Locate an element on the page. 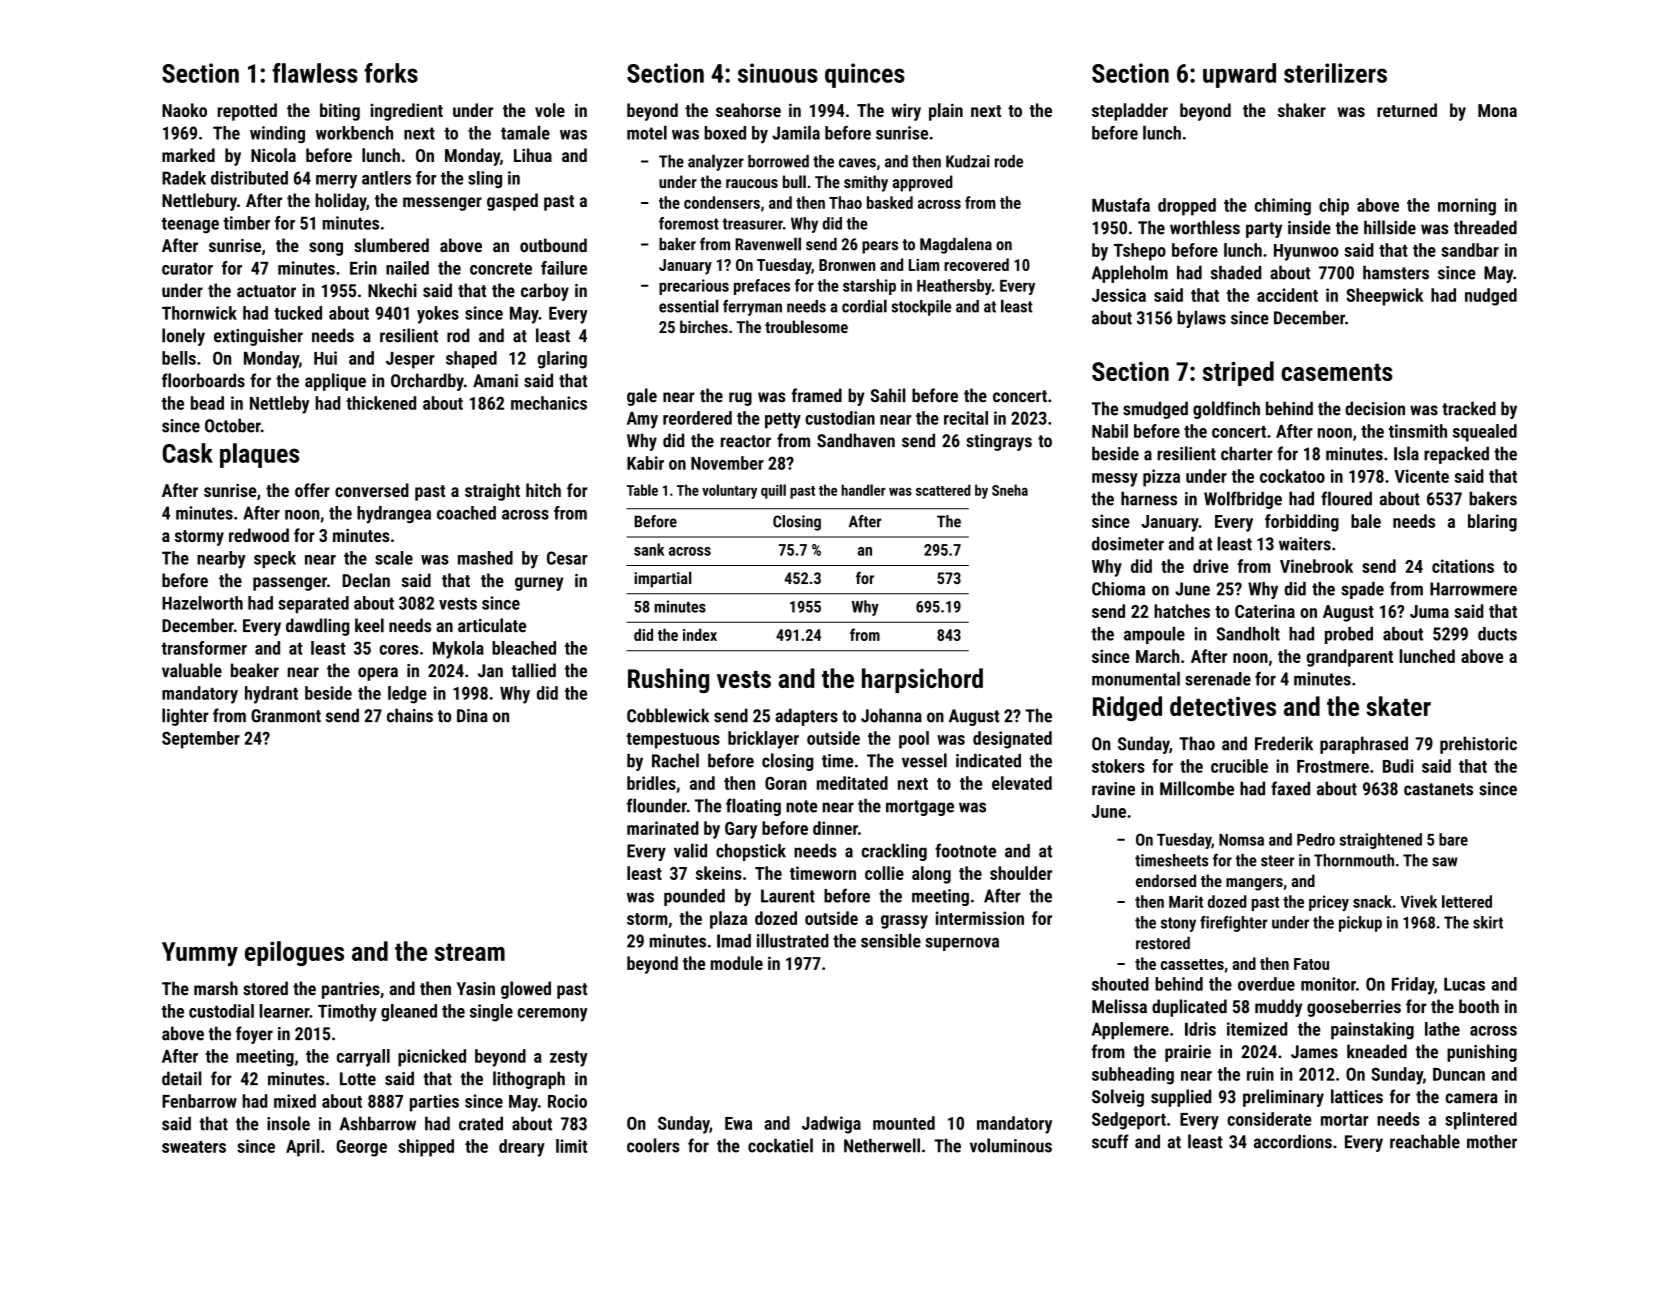 This document has height=1297, width=1679. April is located at coordinates (303, 1148).
